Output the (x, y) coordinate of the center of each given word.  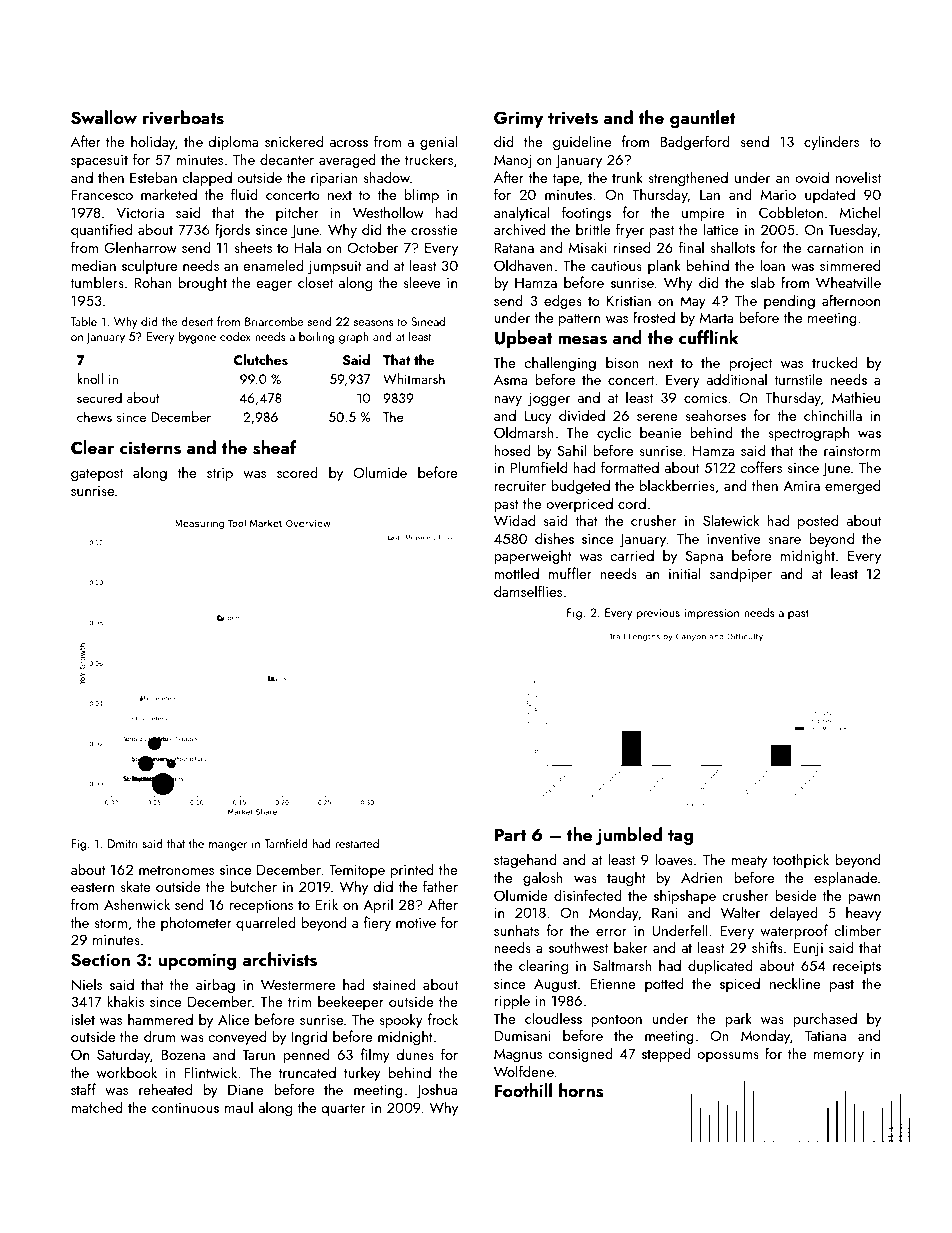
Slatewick (731, 520)
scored (297, 472)
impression (711, 614)
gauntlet (703, 119)
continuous (185, 1108)
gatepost (97, 474)
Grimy (518, 119)
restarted (357, 843)
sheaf (275, 447)
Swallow (104, 117)
